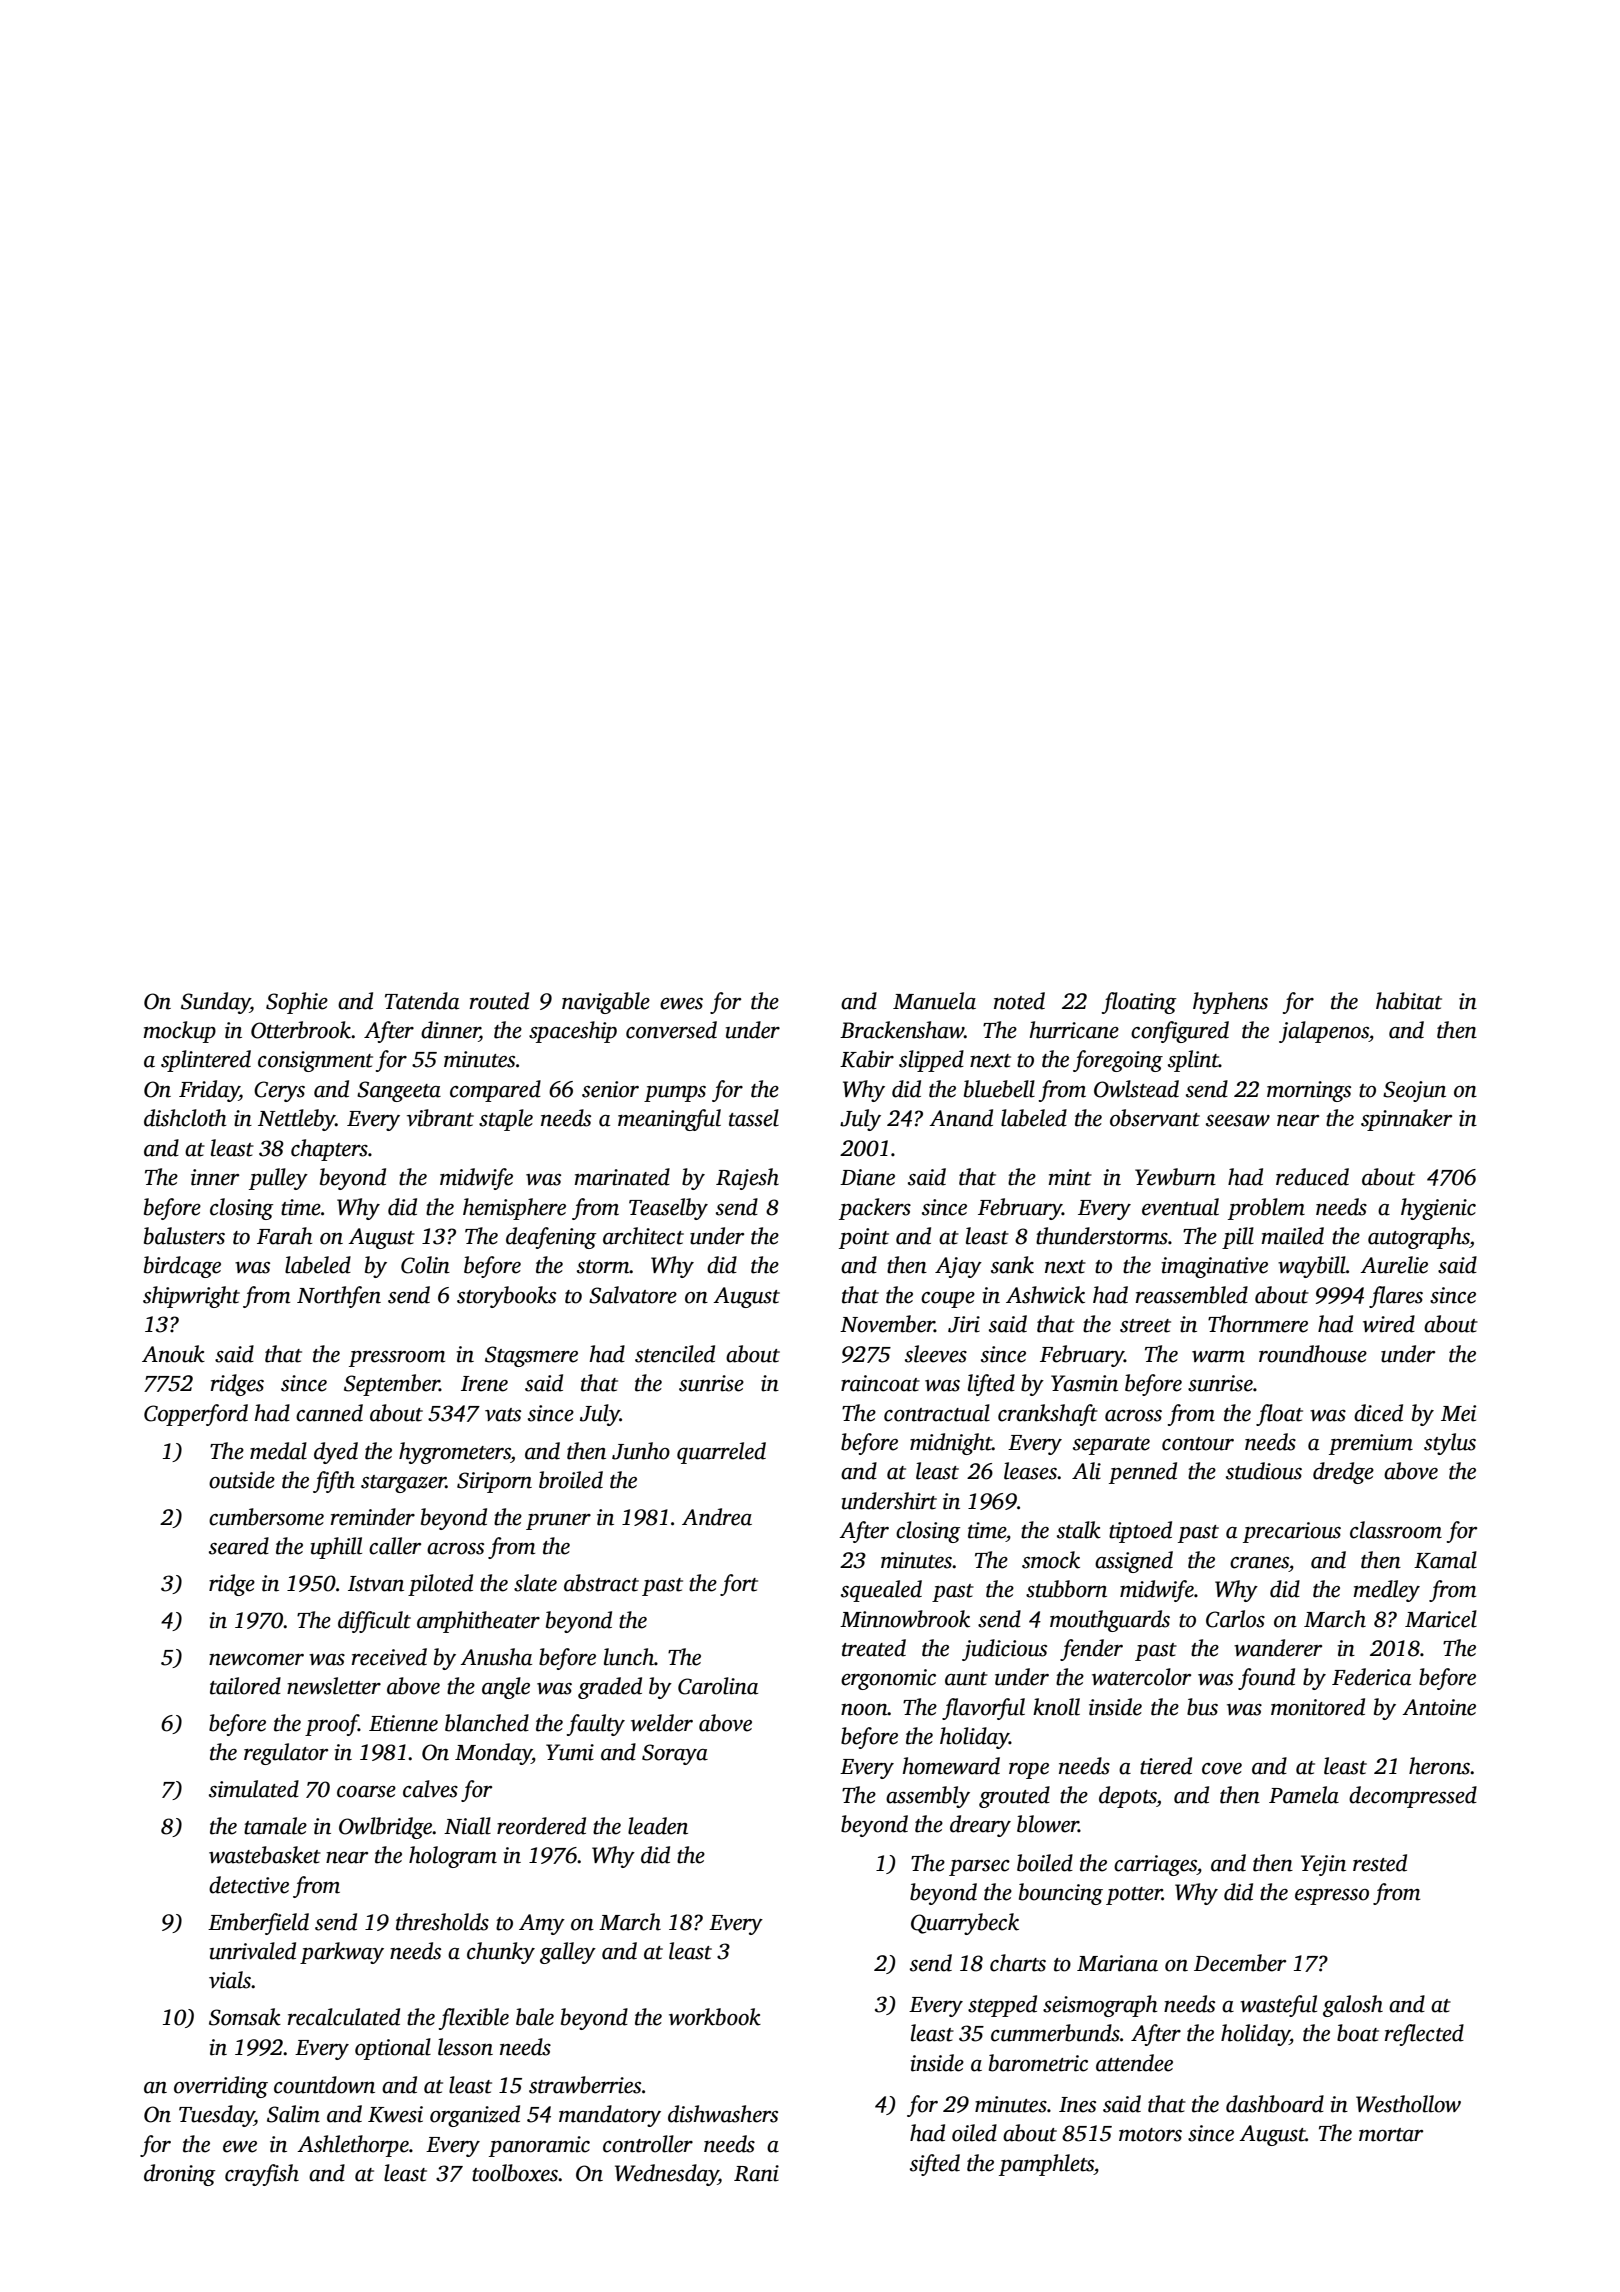 The height and width of the document is (2292, 1620). I want to click on street, so click(1145, 1326).
